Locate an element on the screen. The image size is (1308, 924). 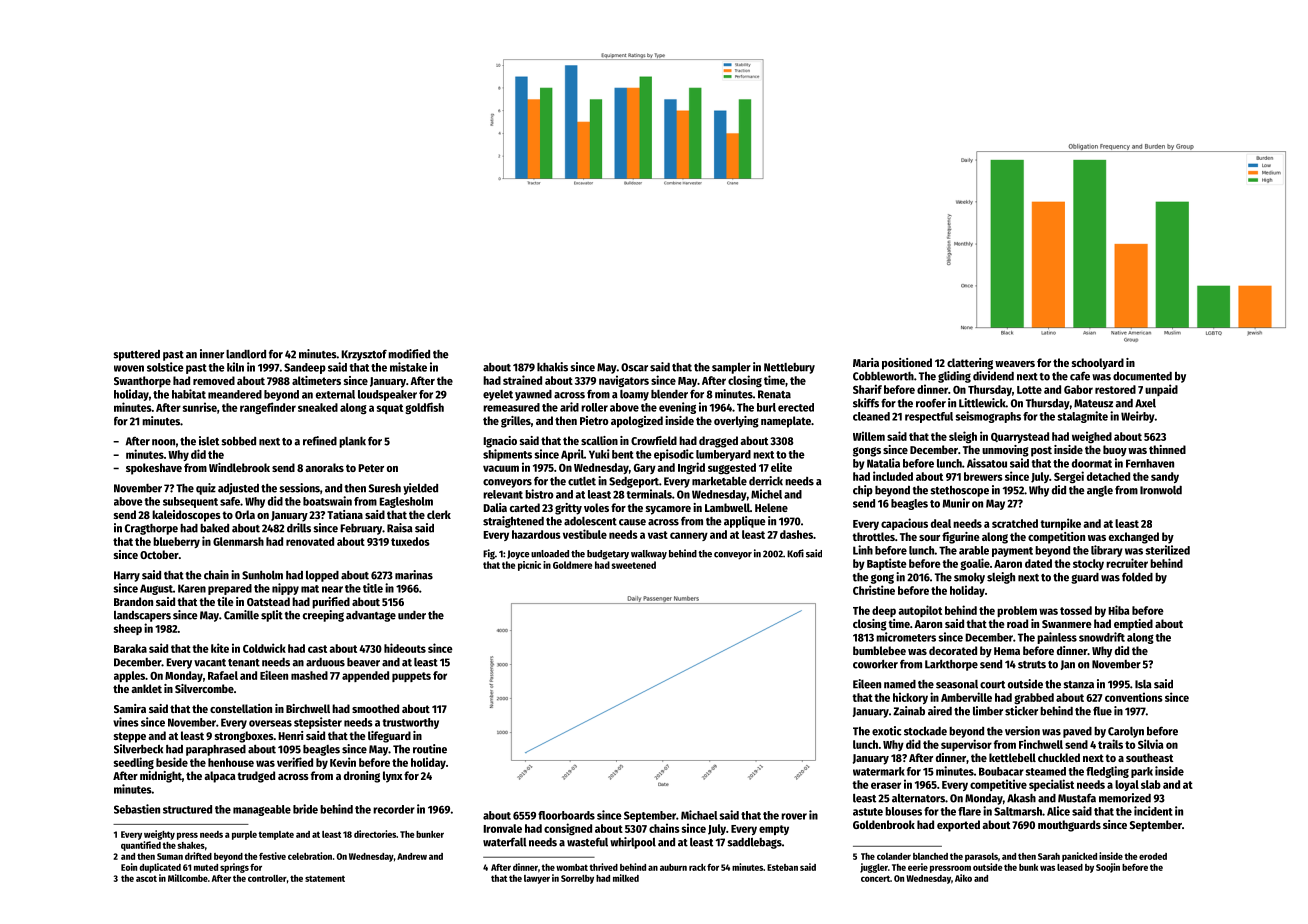
sandy is located at coordinates (1165, 477).
